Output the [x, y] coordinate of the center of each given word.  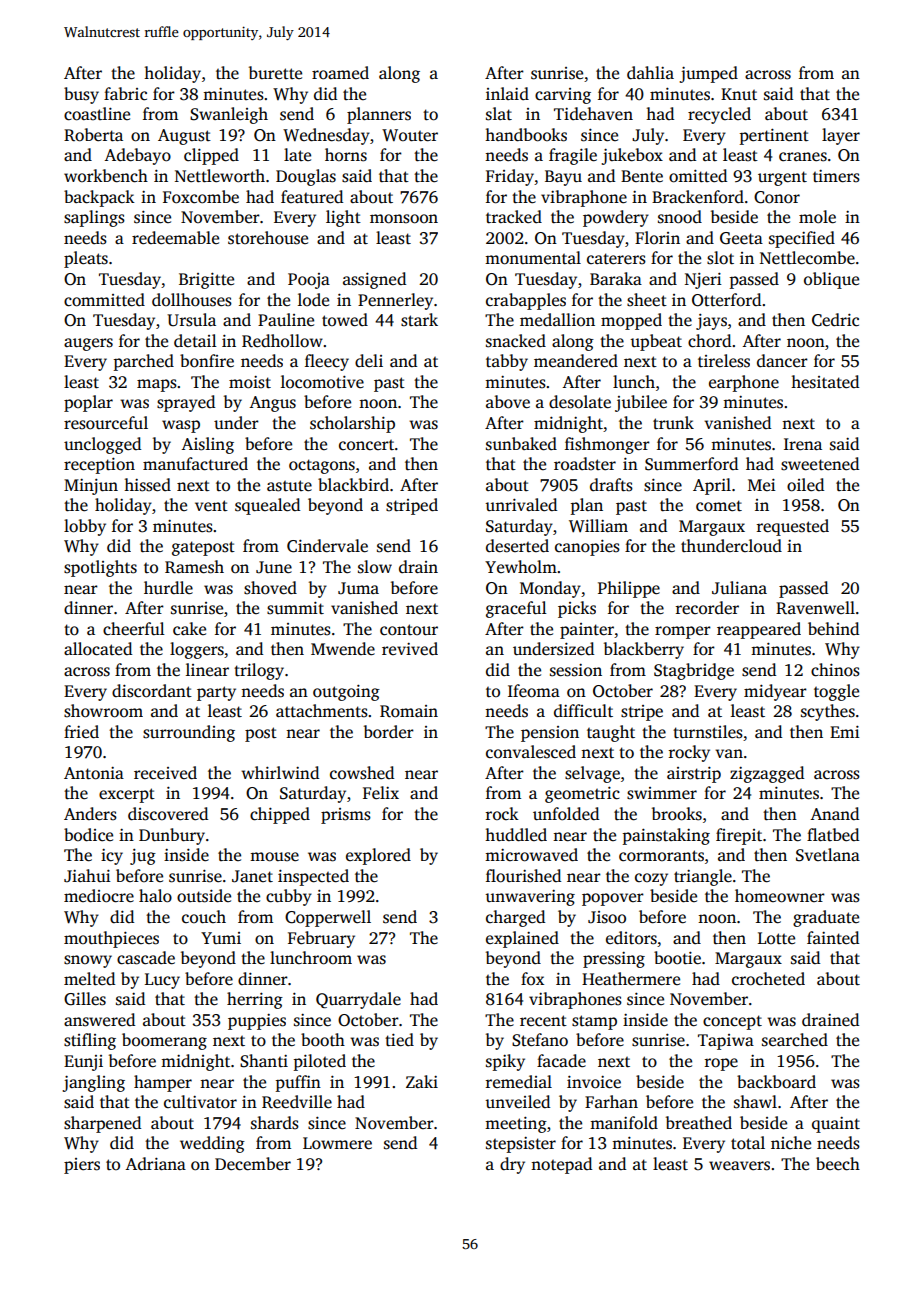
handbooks [526, 135]
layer [841, 136]
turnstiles [708, 732]
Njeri [703, 281]
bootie [677, 958]
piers [82, 1166]
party [216, 693]
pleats [86, 259]
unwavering [530, 898]
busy [81, 95]
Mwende [343, 649]
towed [345, 320]
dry [512, 1165]
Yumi [221, 938]
